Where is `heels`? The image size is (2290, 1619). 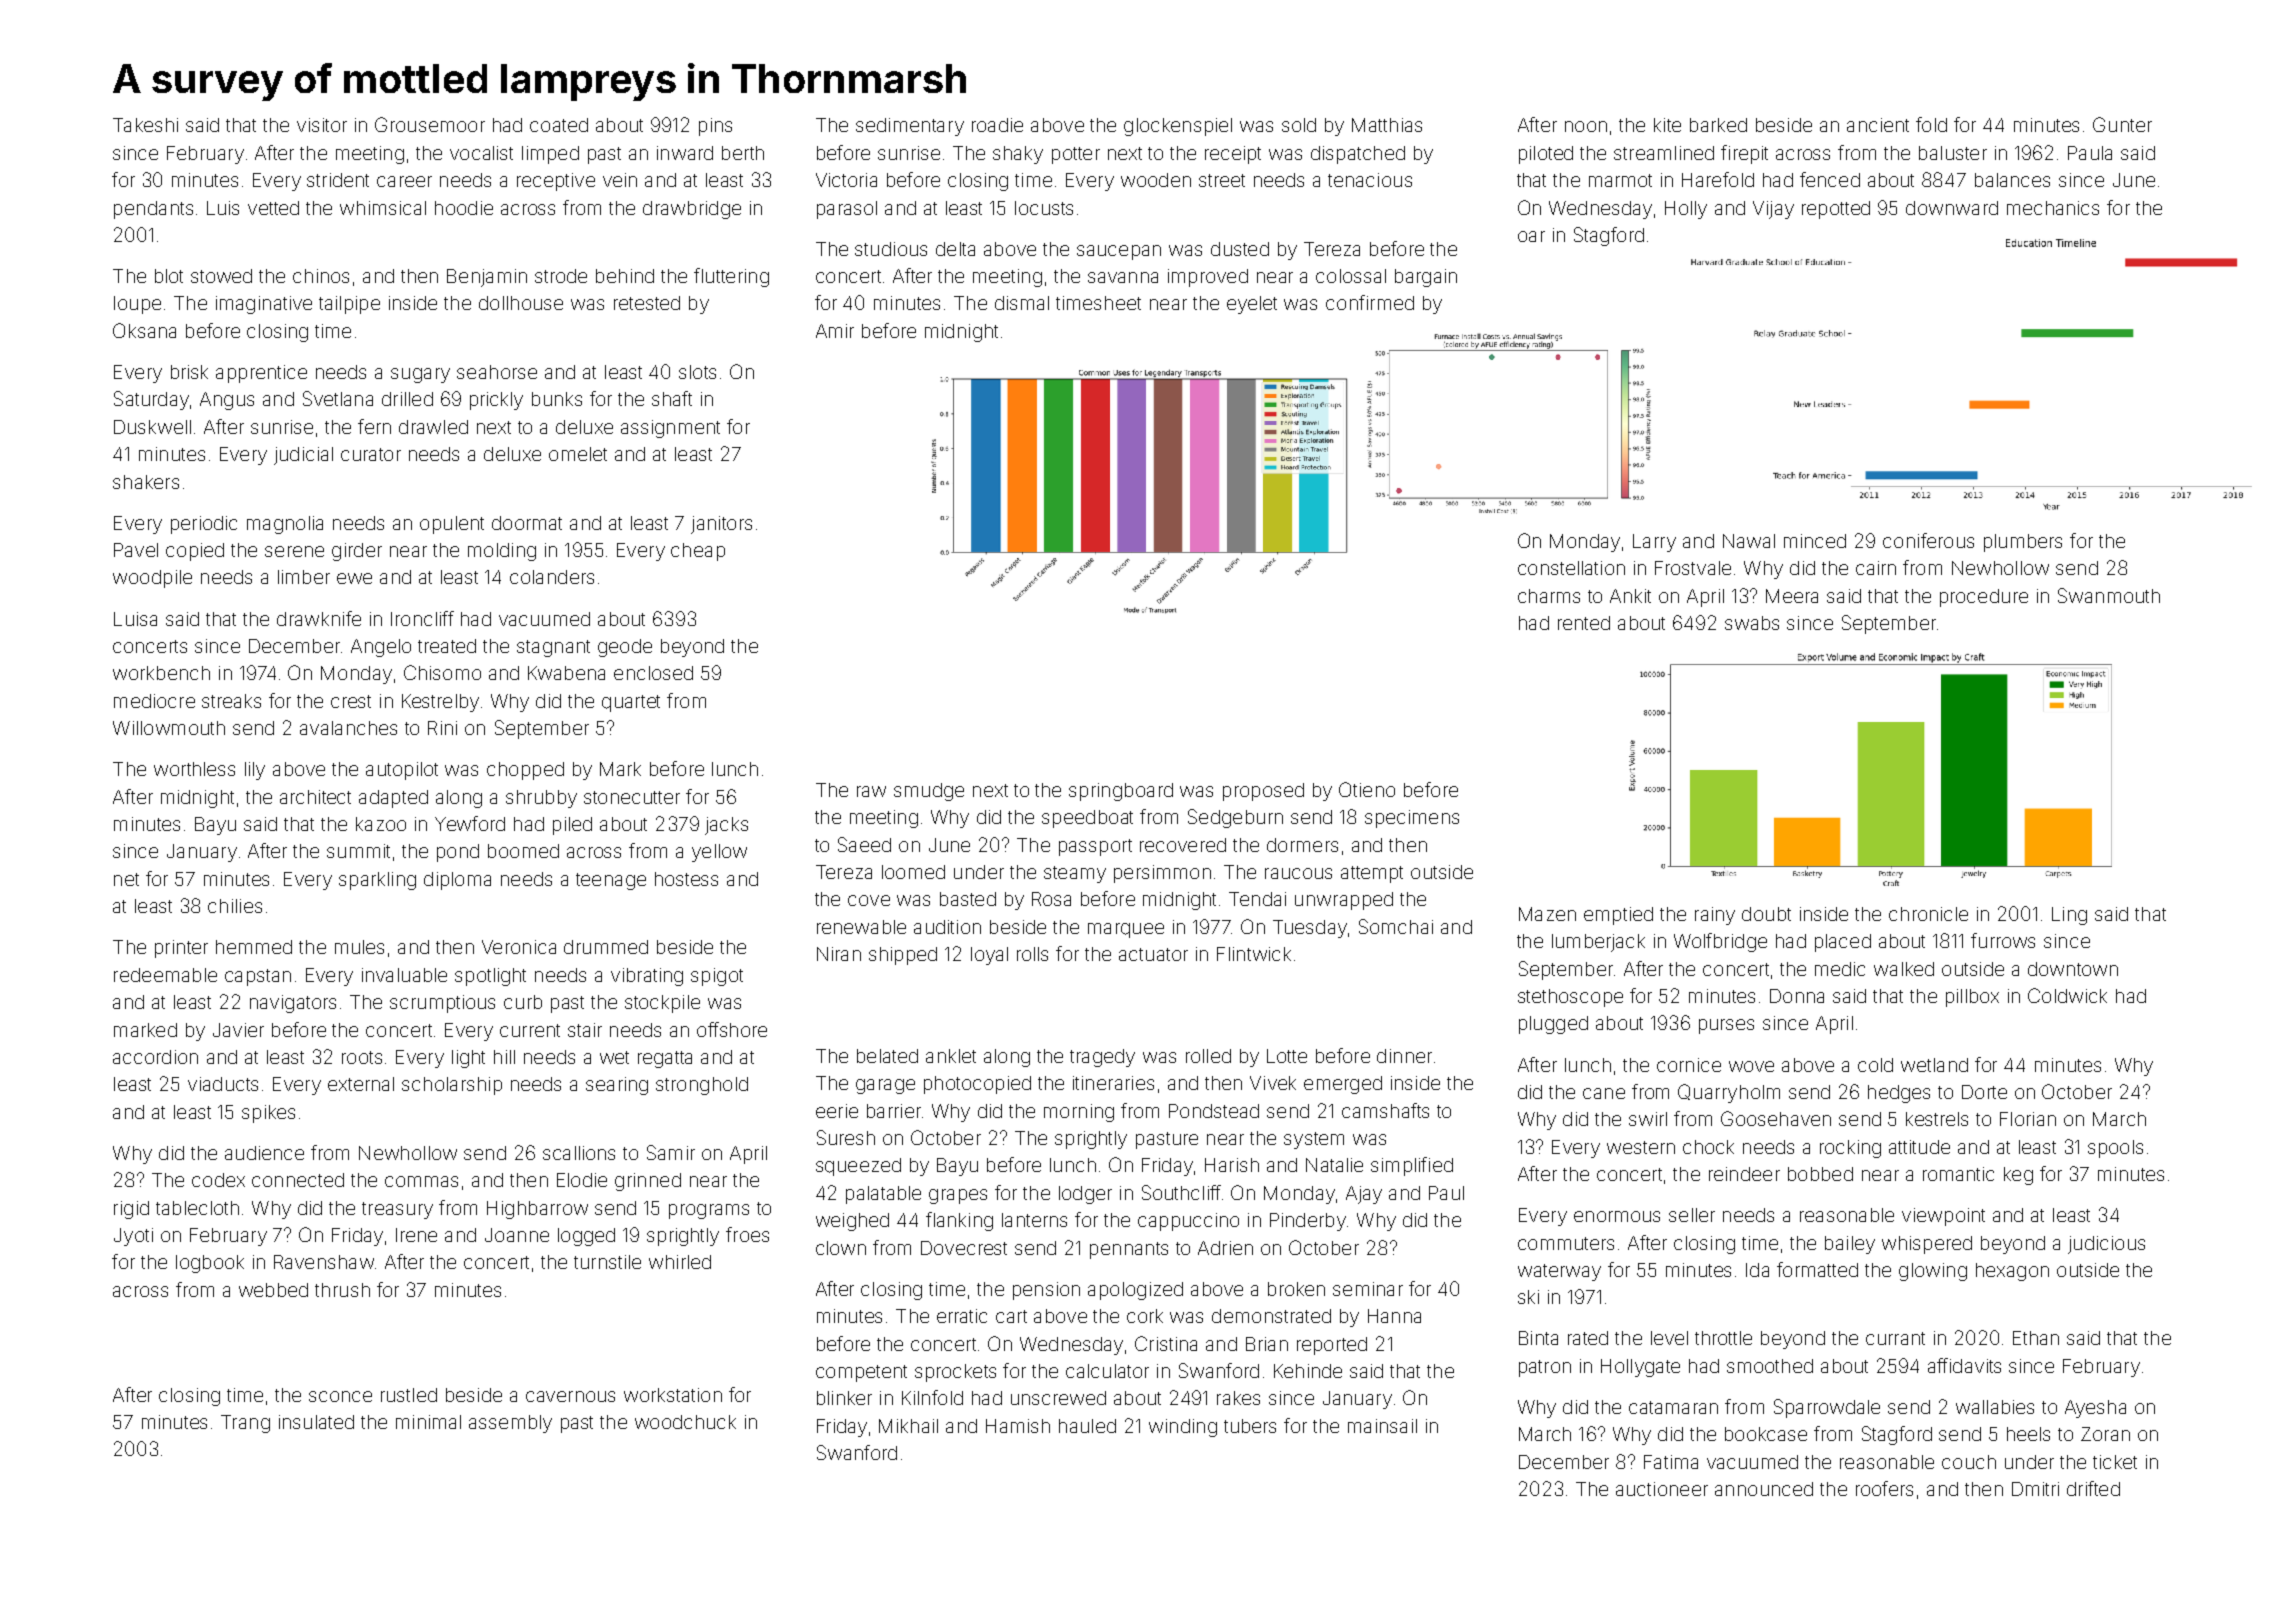
heels is located at coordinates (2028, 1434).
